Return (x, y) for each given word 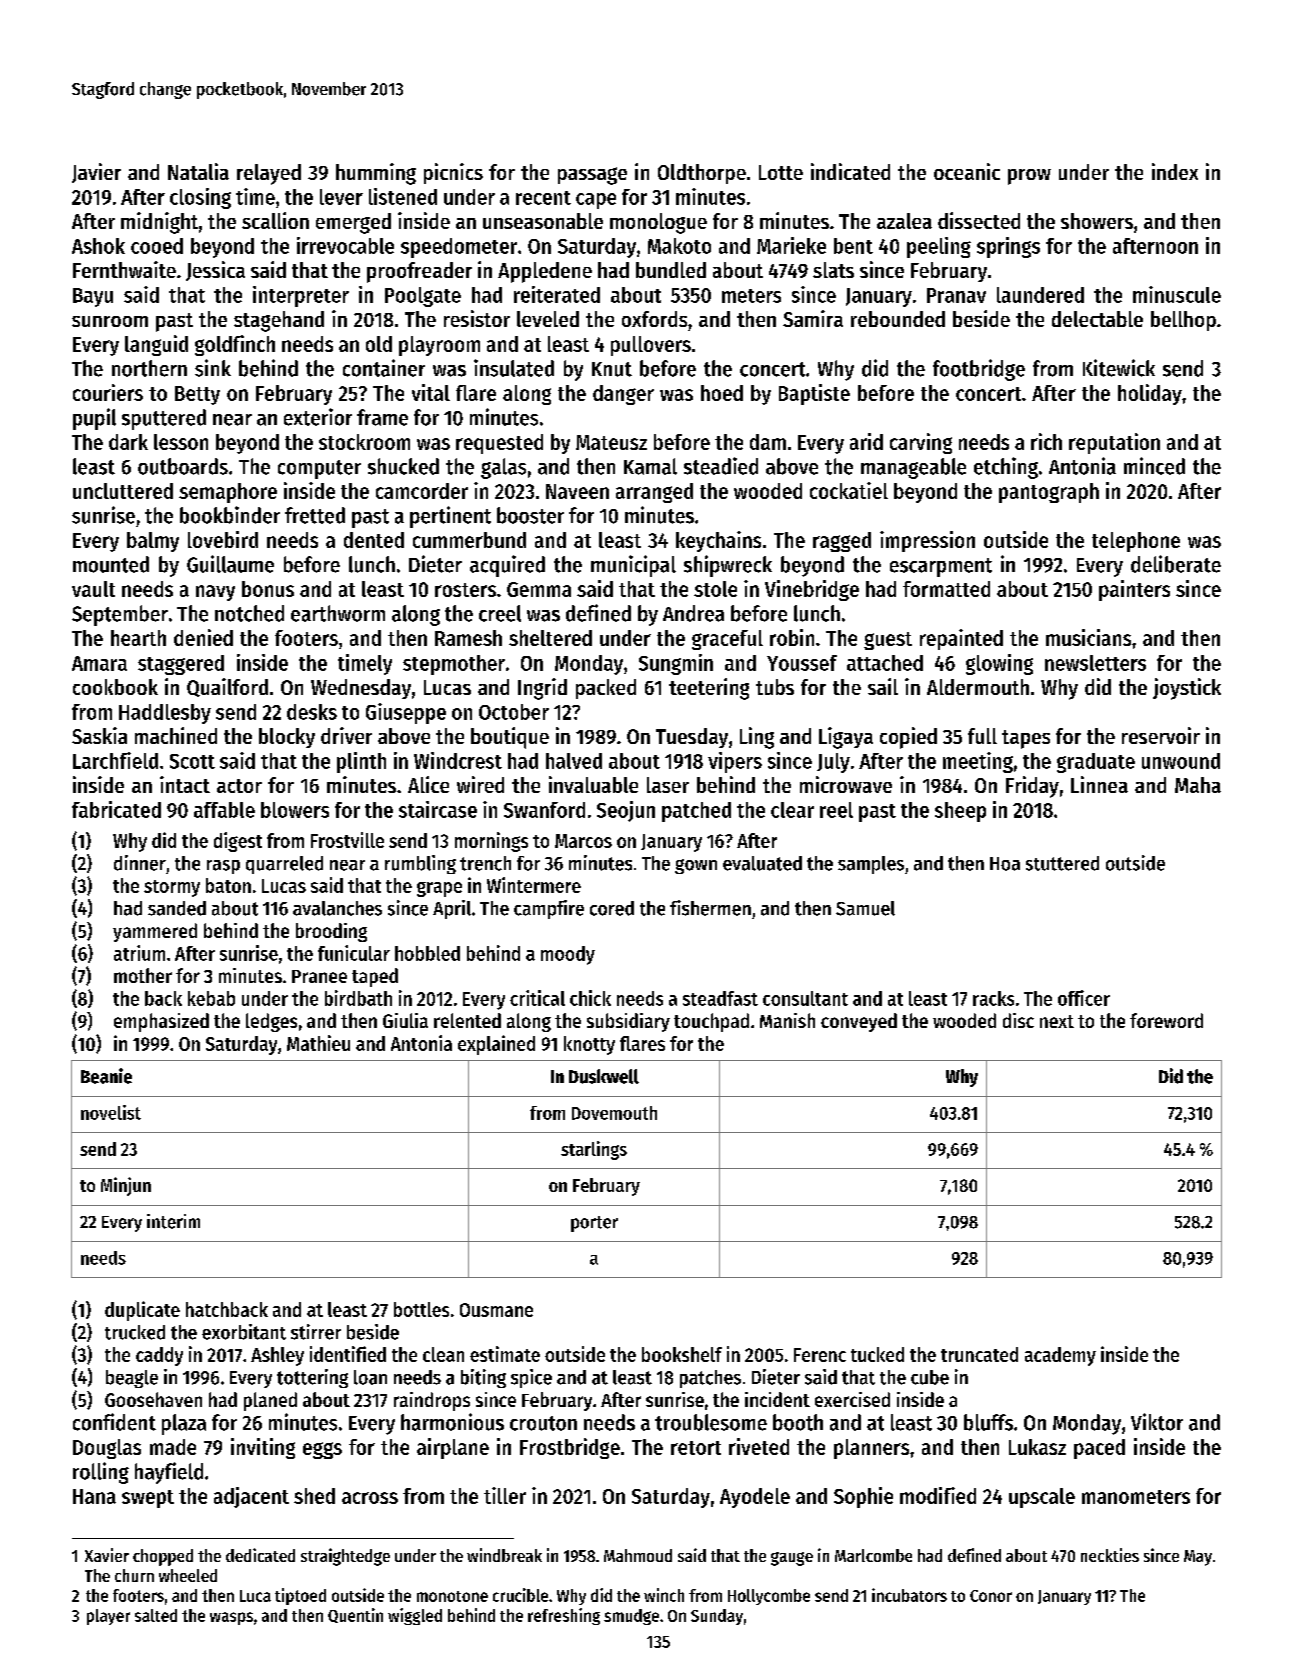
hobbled (427, 953)
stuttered (1062, 863)
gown (696, 866)
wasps (231, 1618)
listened (403, 196)
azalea (904, 221)
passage (592, 176)
